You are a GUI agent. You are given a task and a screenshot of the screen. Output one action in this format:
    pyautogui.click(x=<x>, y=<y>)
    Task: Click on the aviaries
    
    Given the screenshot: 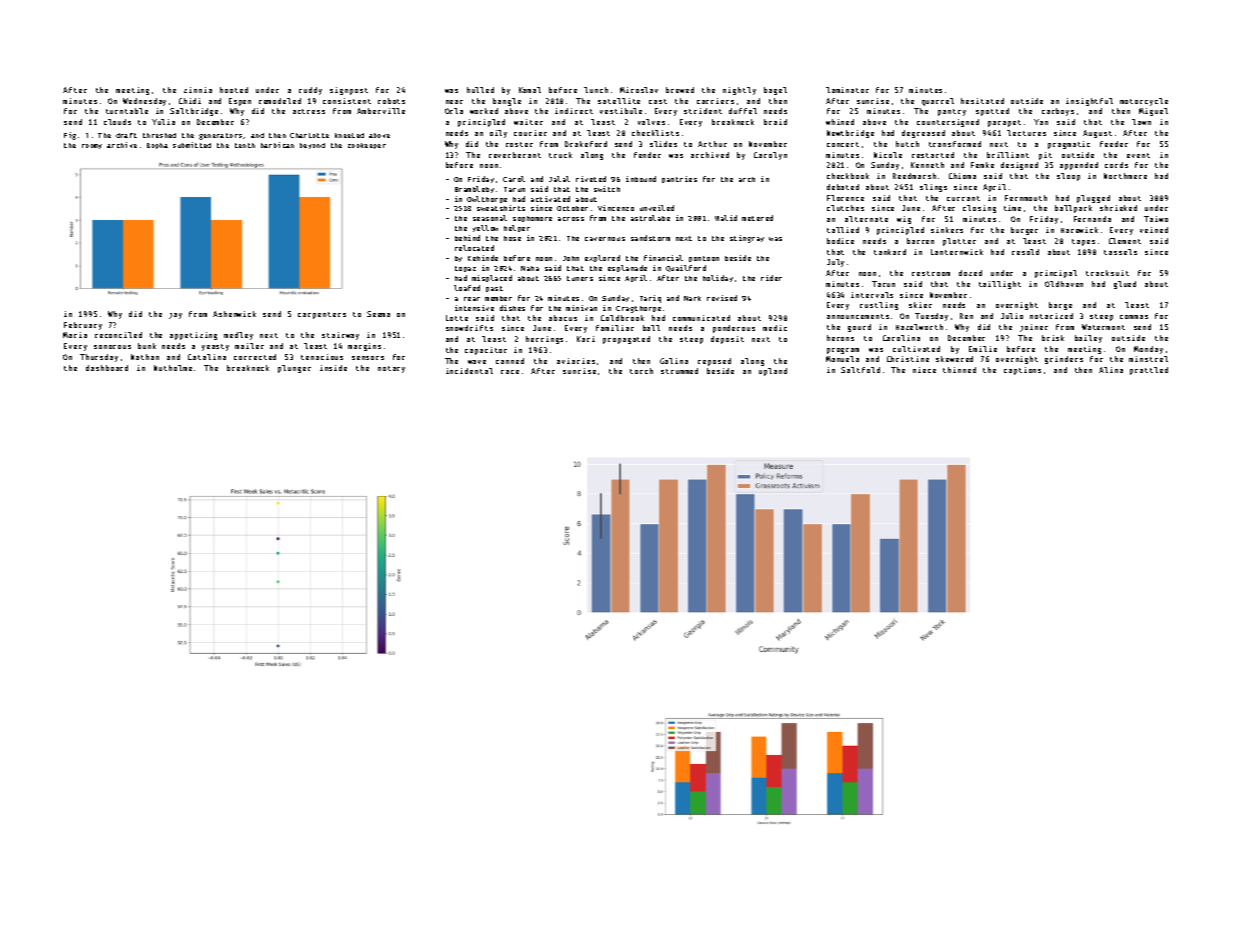 What is the action you would take?
    pyautogui.click(x=576, y=361)
